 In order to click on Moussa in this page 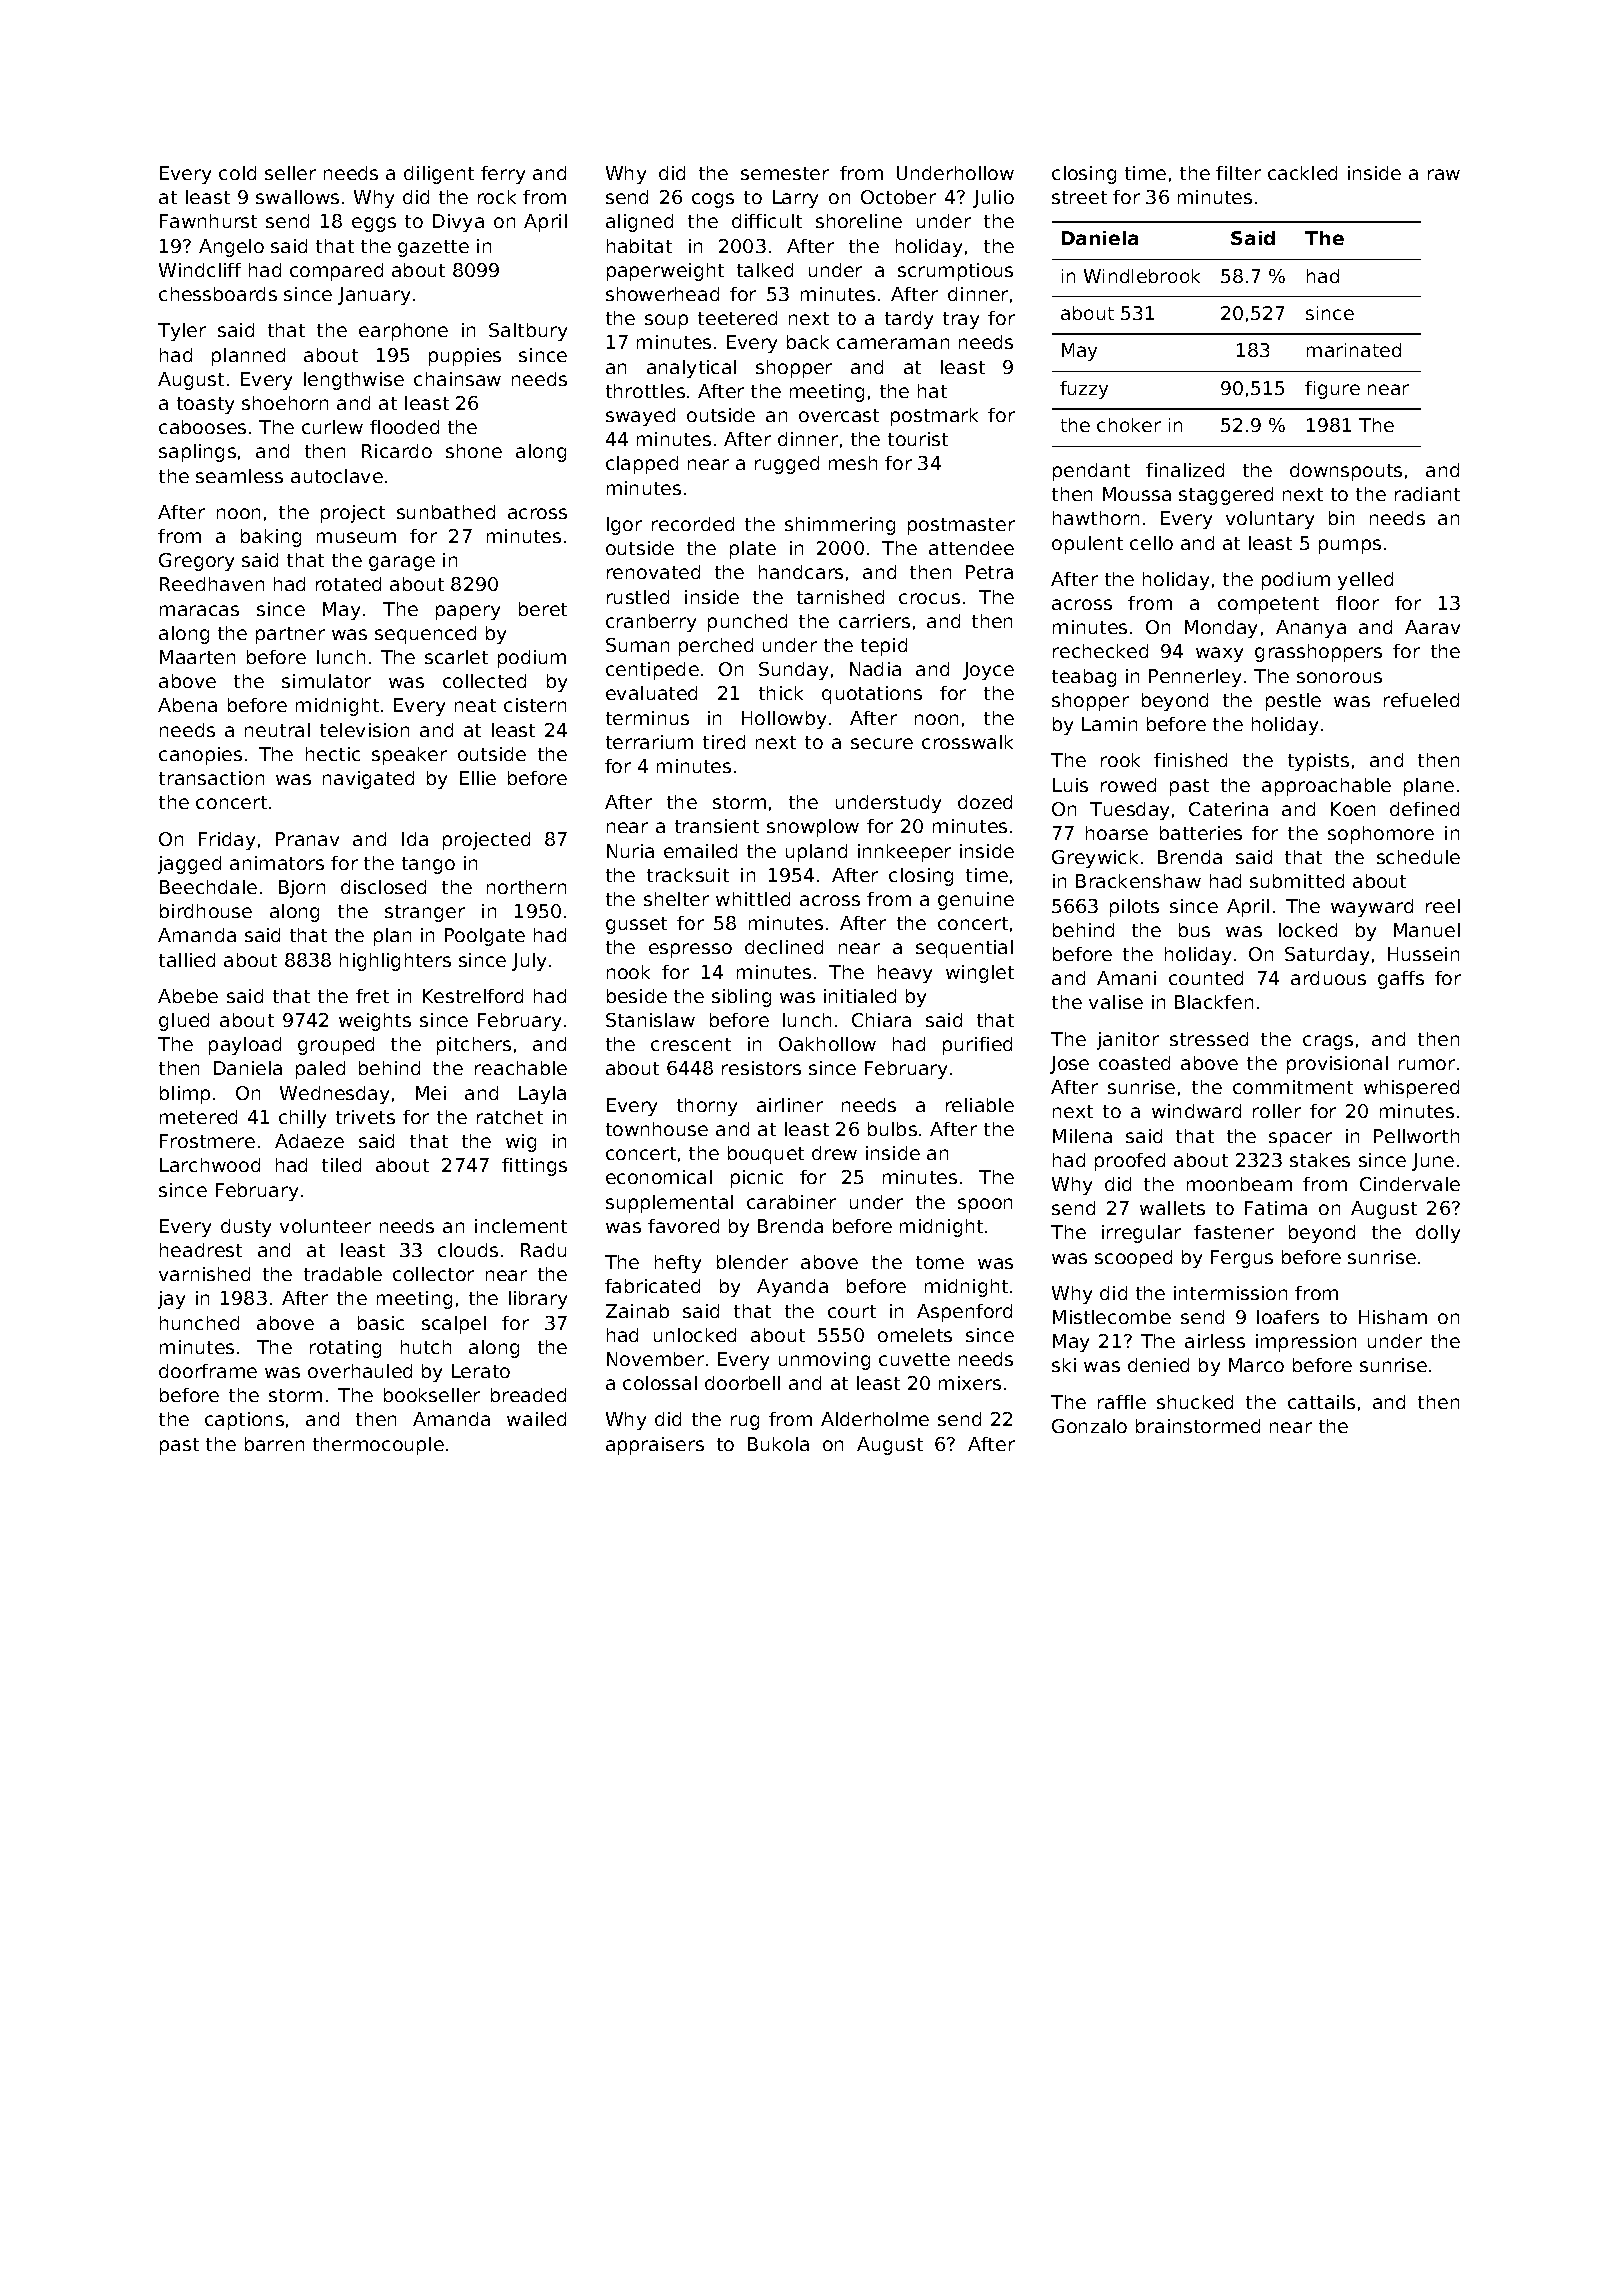, I will do `click(1137, 494)`.
